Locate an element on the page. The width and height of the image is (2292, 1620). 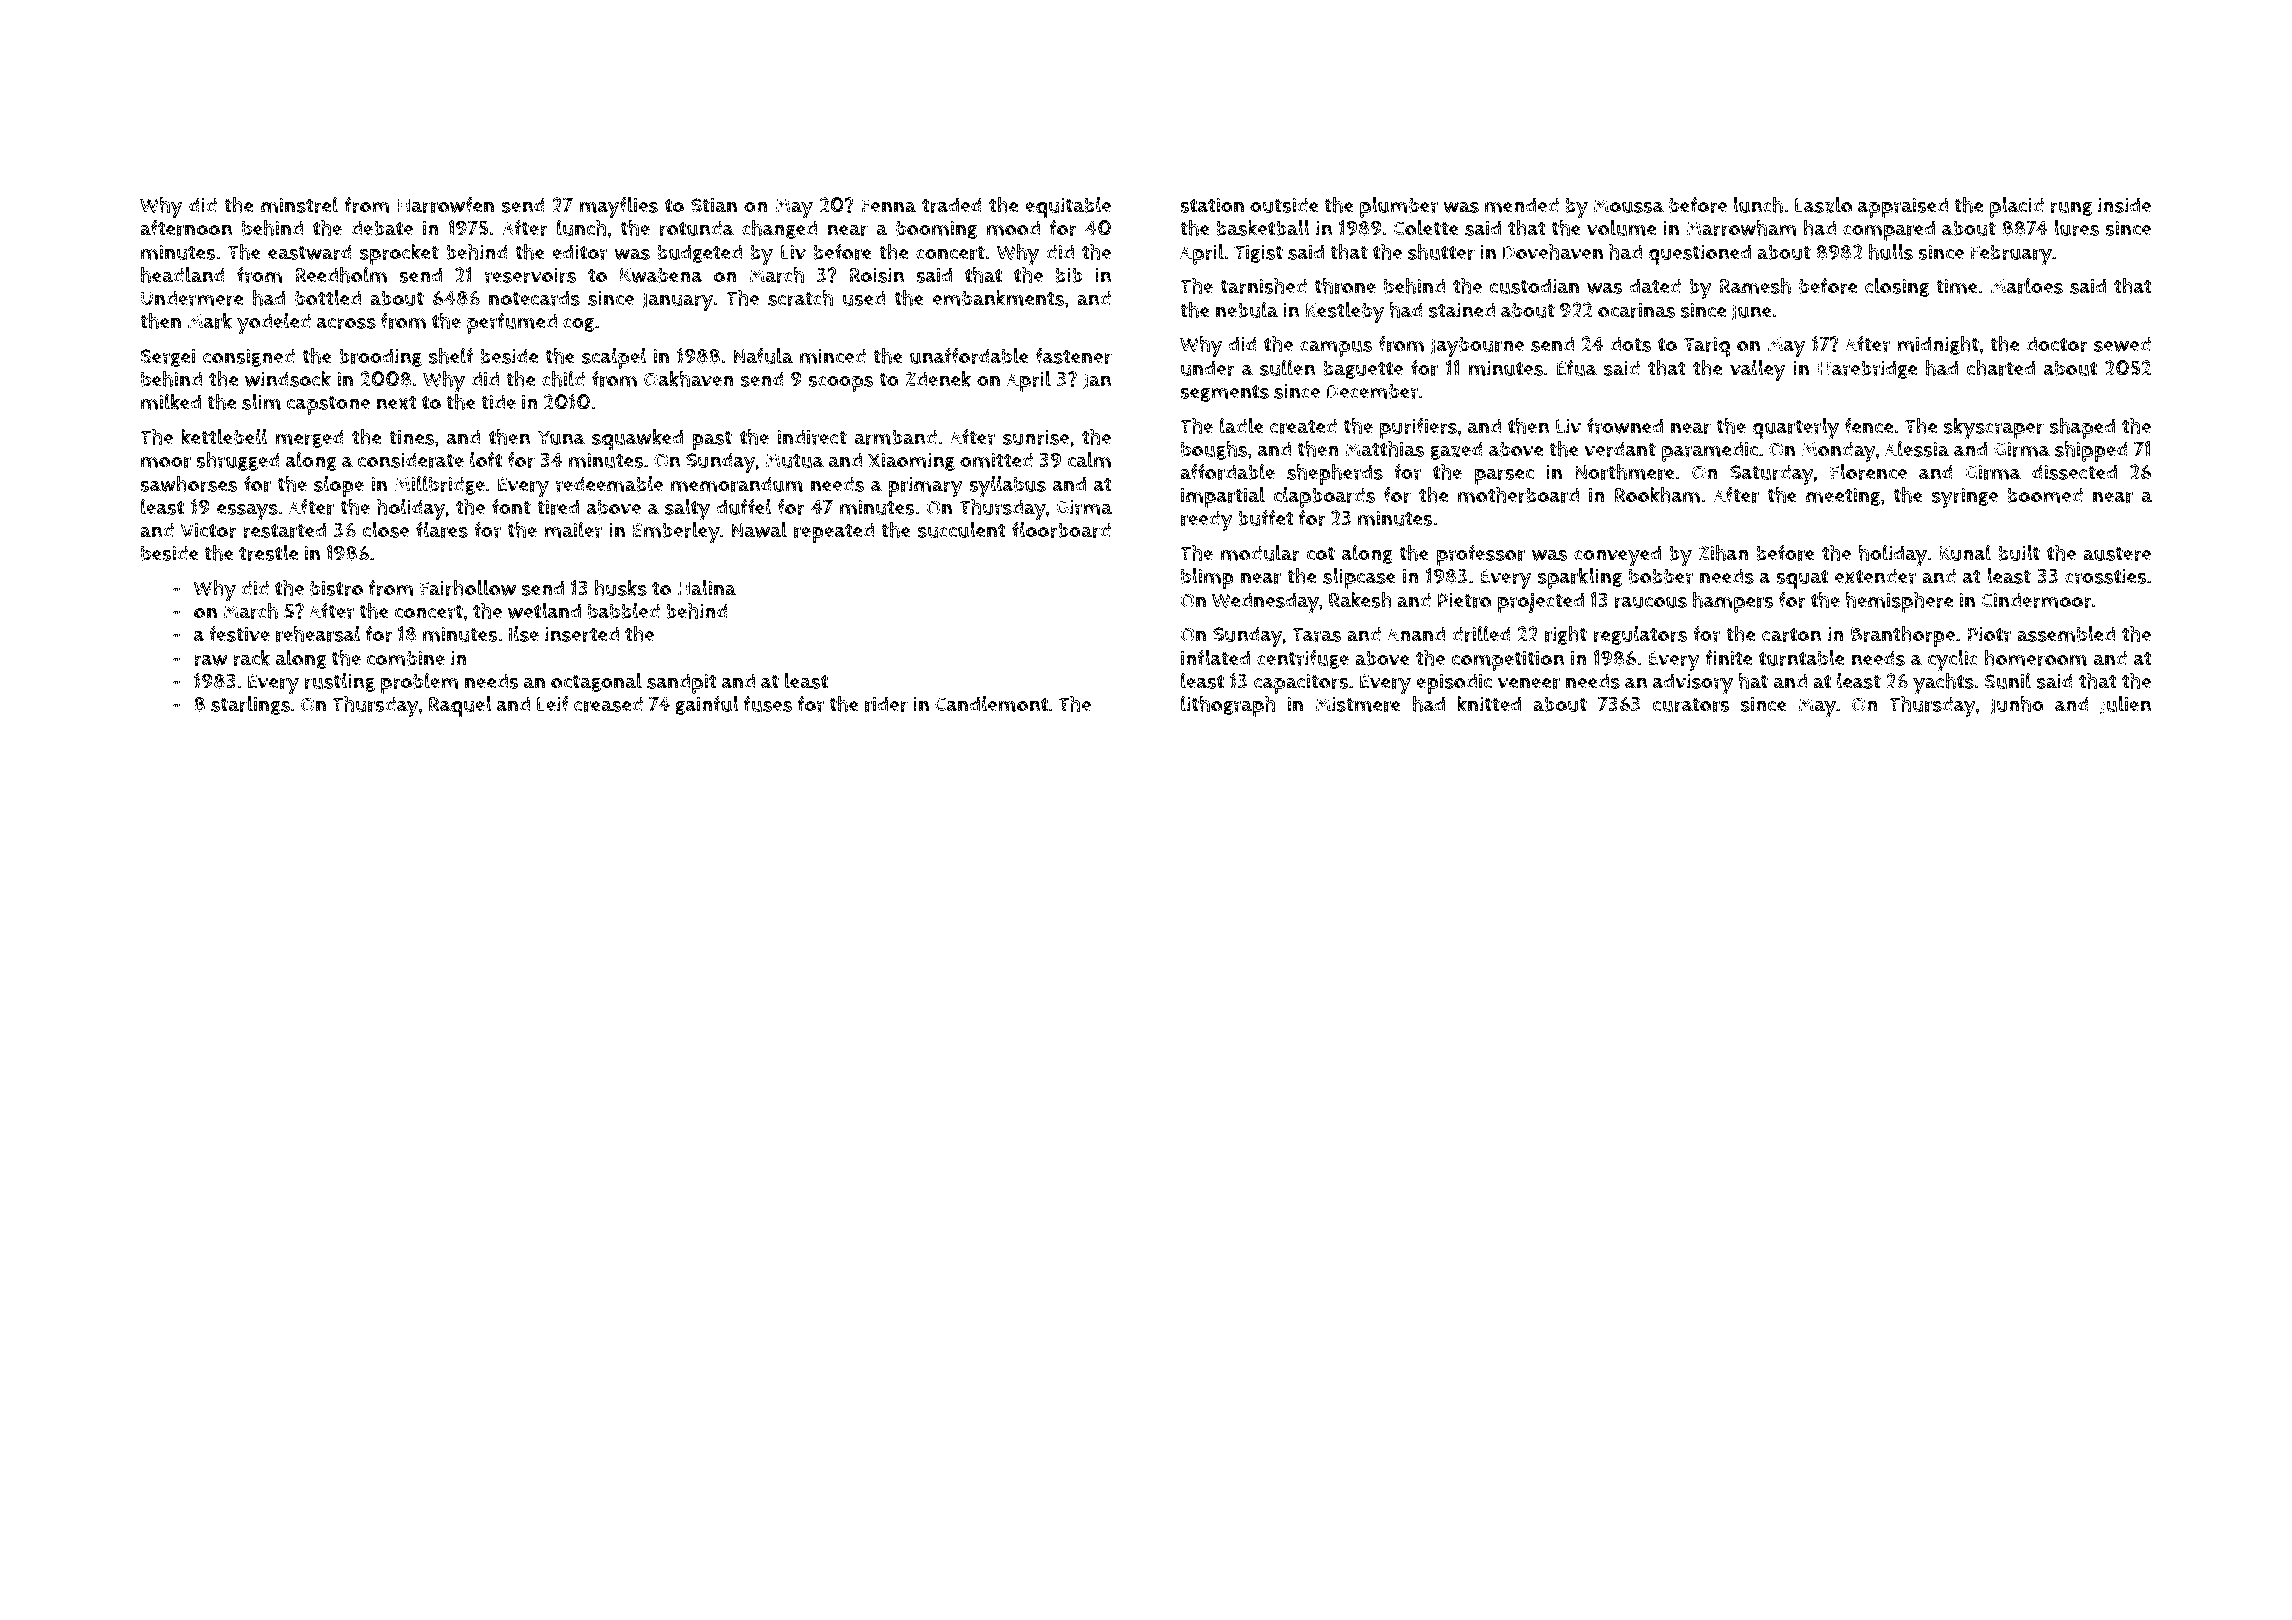
Zdenek is located at coordinates (938, 379).
